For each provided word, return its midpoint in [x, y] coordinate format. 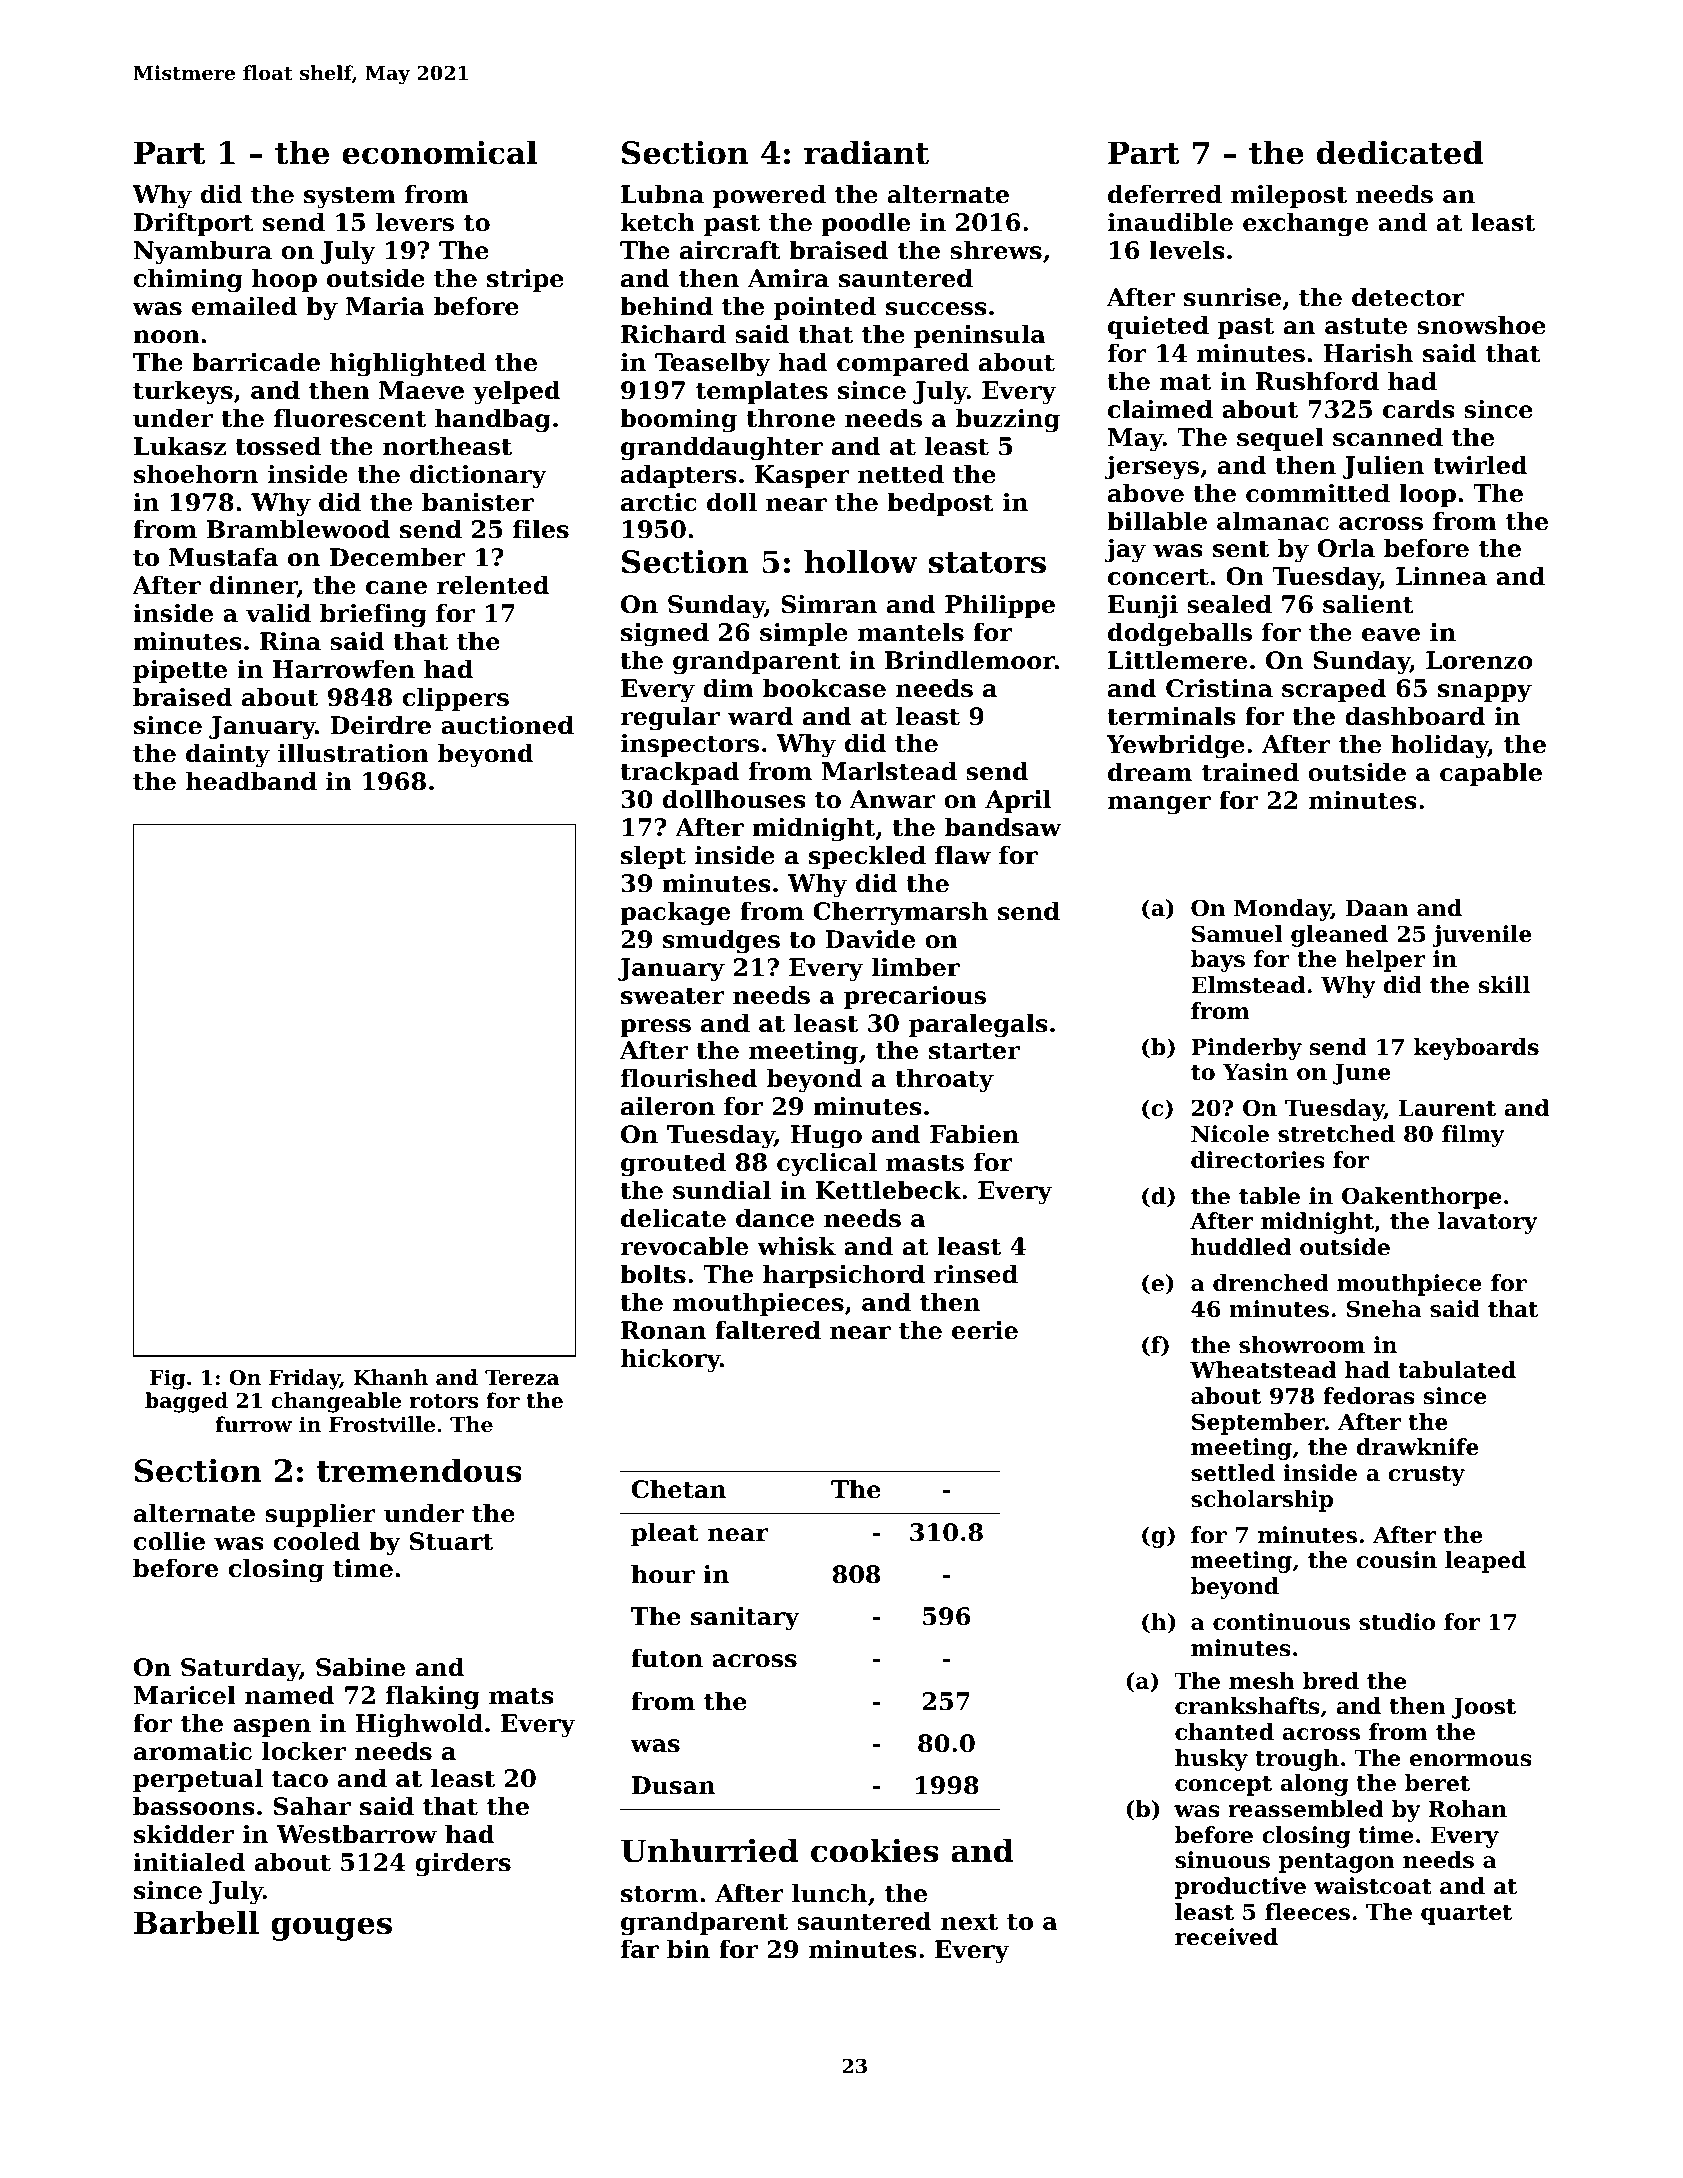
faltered [768, 1330]
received [1226, 1937]
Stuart [451, 1541]
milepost [1289, 196]
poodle [865, 224]
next [969, 1922]
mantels [911, 632]
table [1269, 1196]
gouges [331, 1929]
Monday [1282, 910]
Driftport [194, 224]
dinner [253, 586]
